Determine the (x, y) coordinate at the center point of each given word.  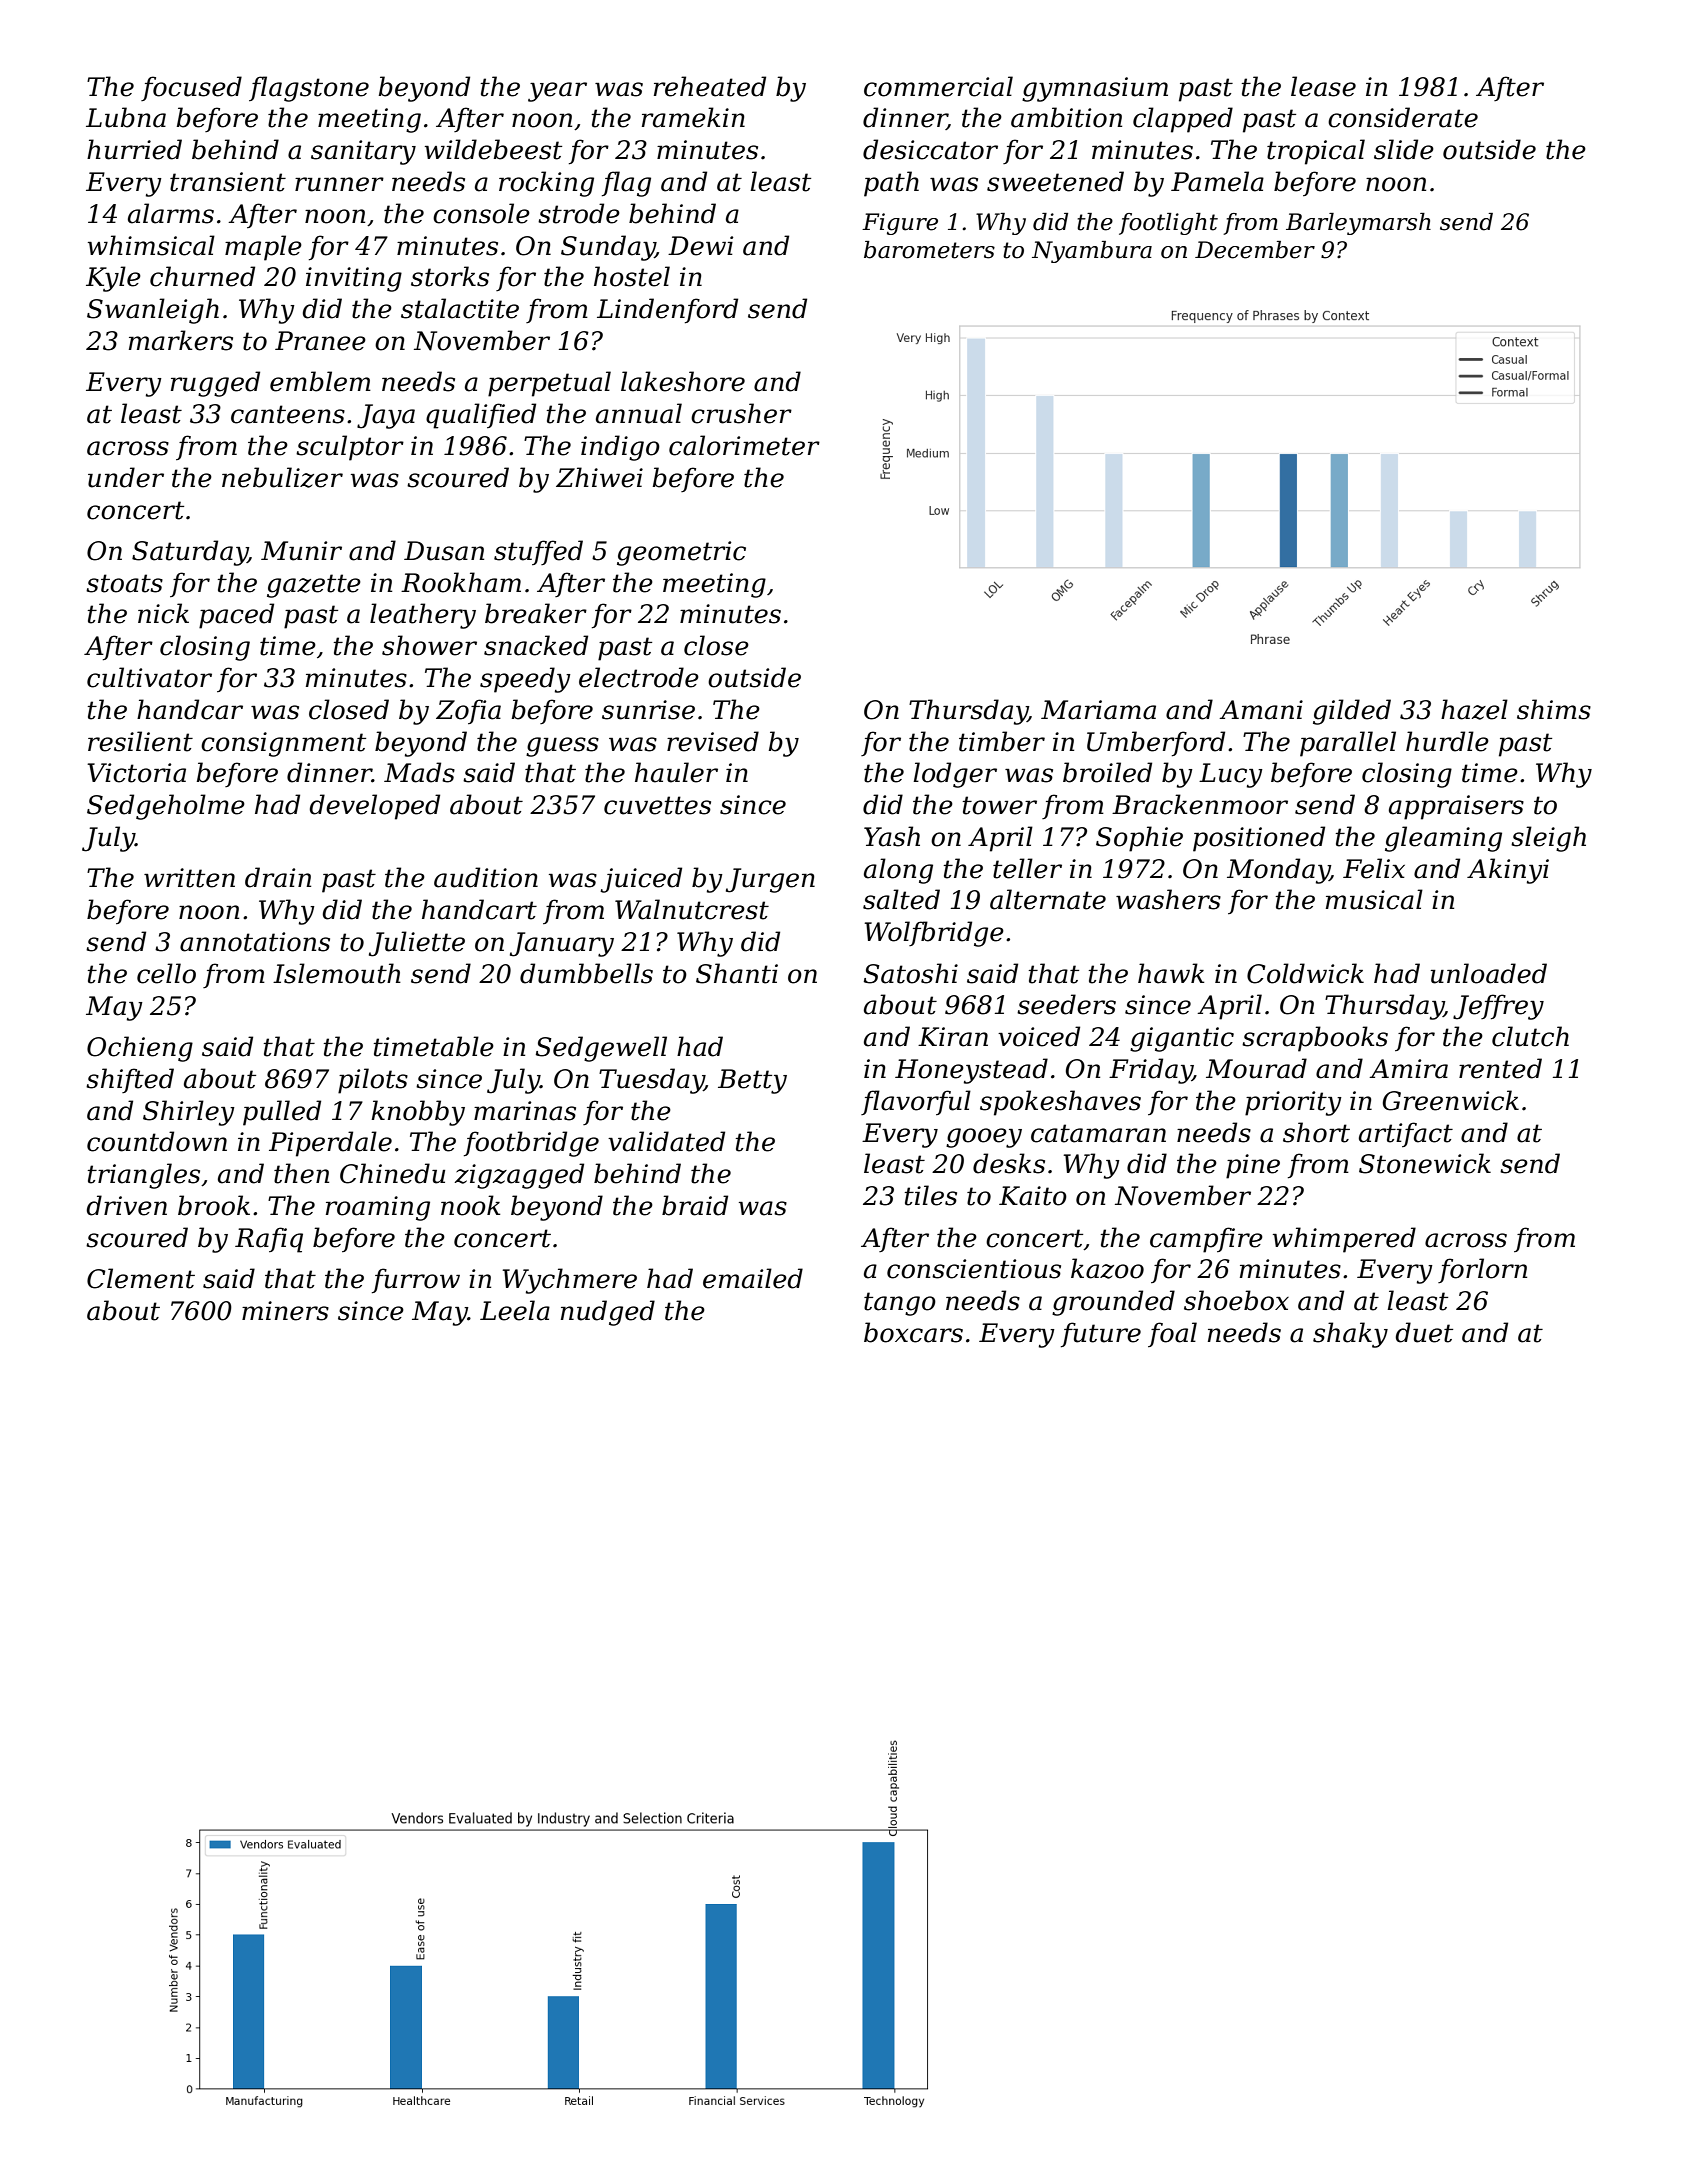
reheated (710, 86)
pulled (282, 1113)
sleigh (1548, 839)
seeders (1066, 1004)
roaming (378, 1208)
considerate (1403, 117)
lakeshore (683, 381)
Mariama (1098, 710)
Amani (1261, 710)
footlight (1168, 224)
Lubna (126, 117)
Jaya (386, 416)
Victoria (136, 773)
